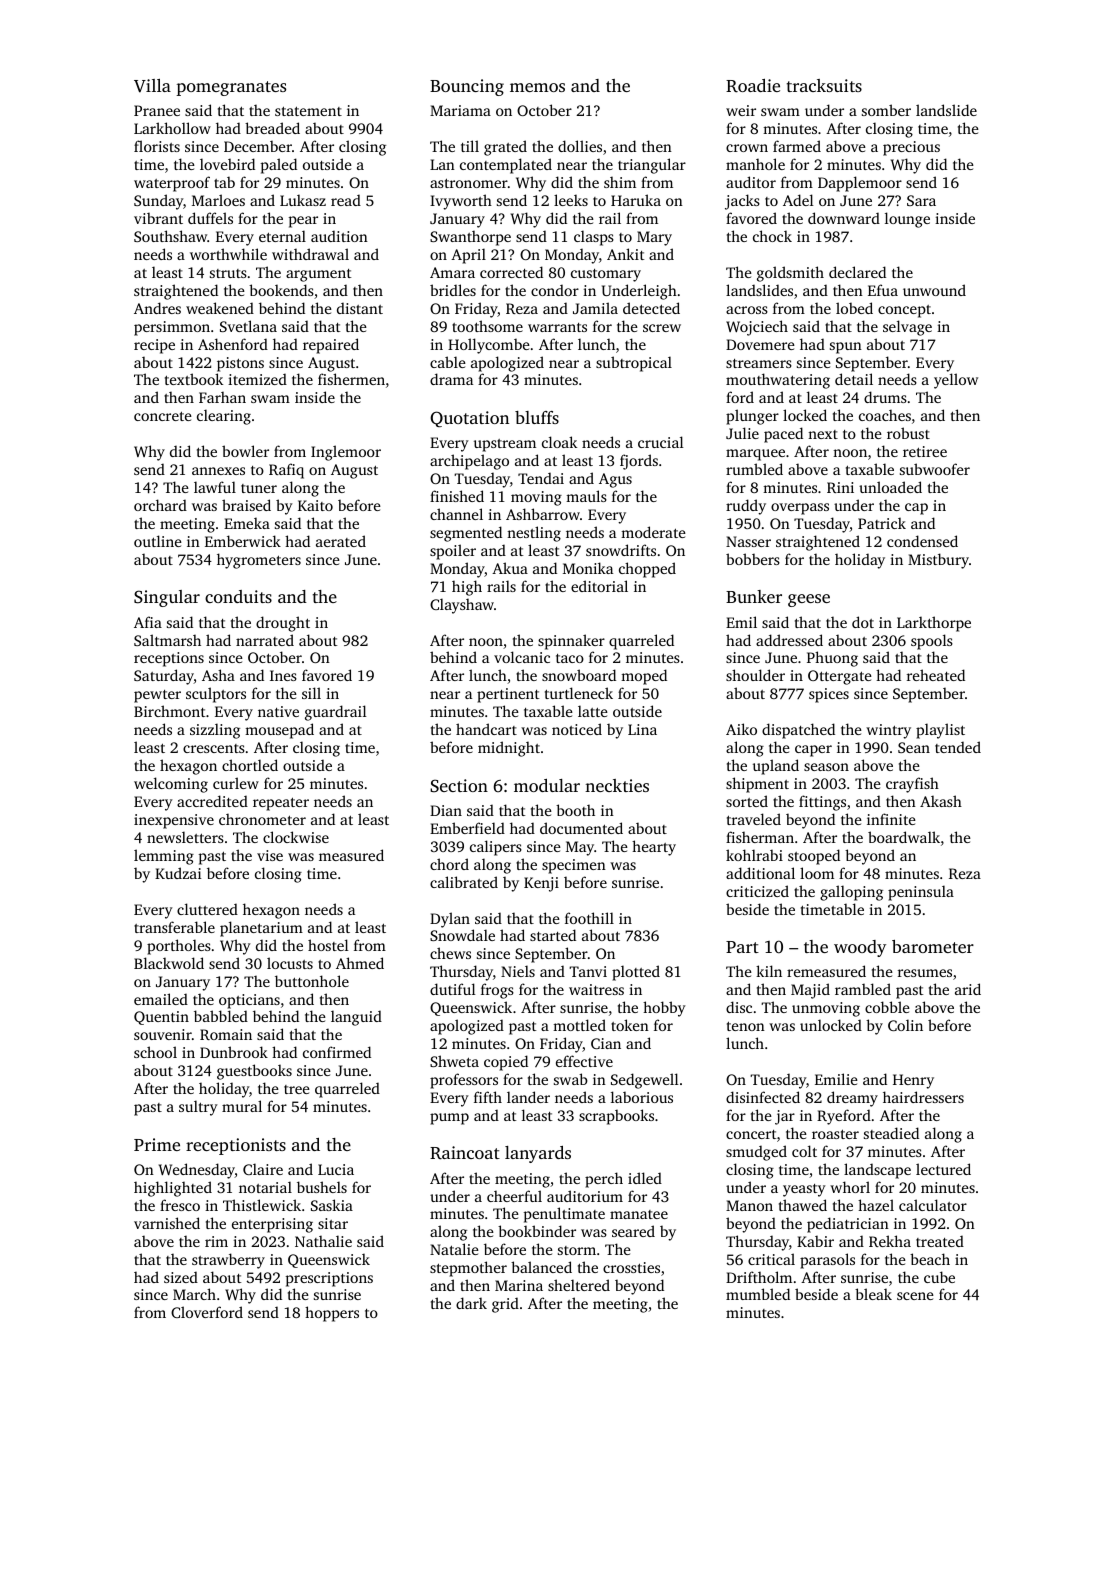 This document has height=1579, width=1116. I want to click on season, so click(826, 767).
